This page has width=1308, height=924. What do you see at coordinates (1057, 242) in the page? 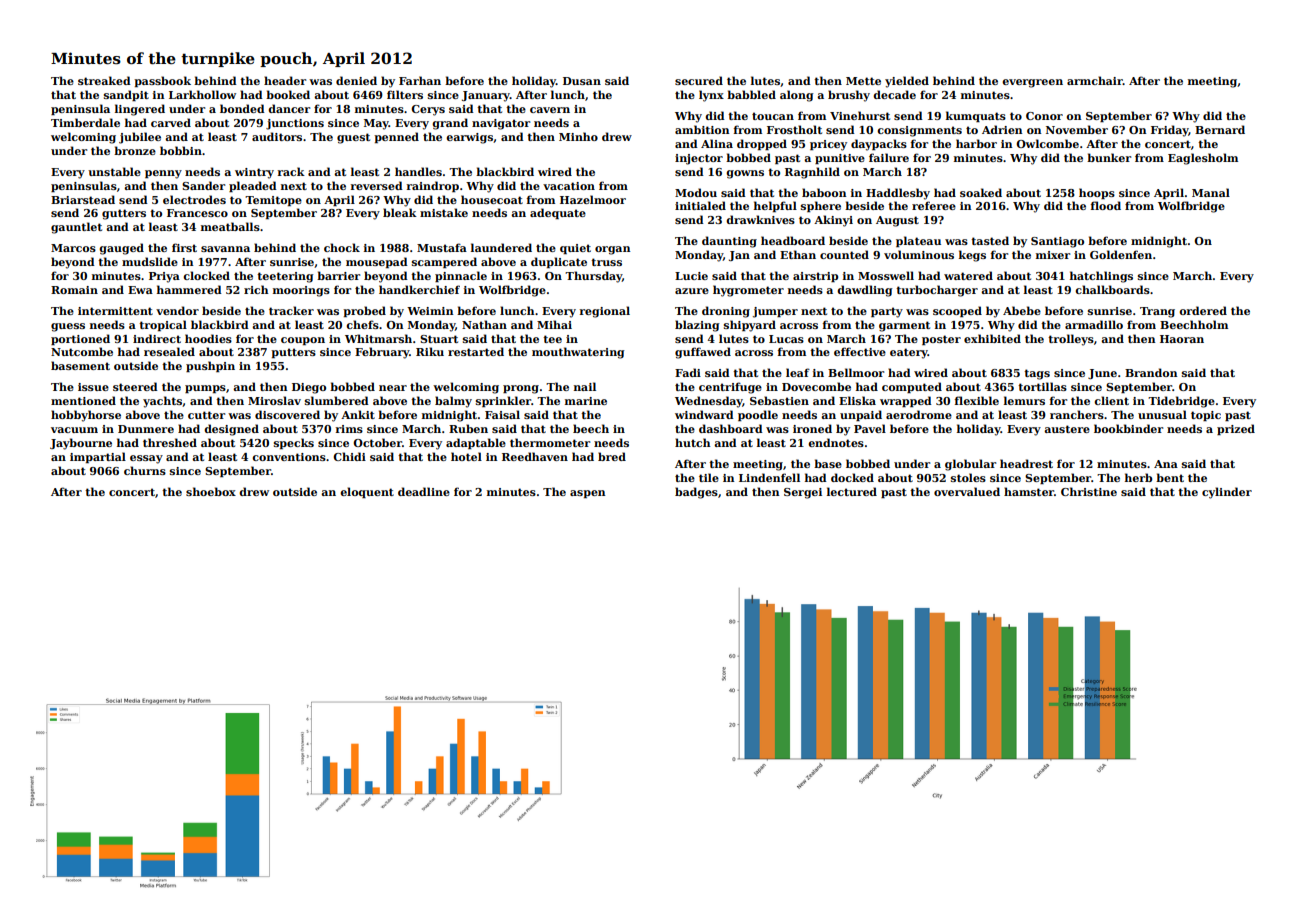
I see `Santiago` at bounding box center [1057, 242].
